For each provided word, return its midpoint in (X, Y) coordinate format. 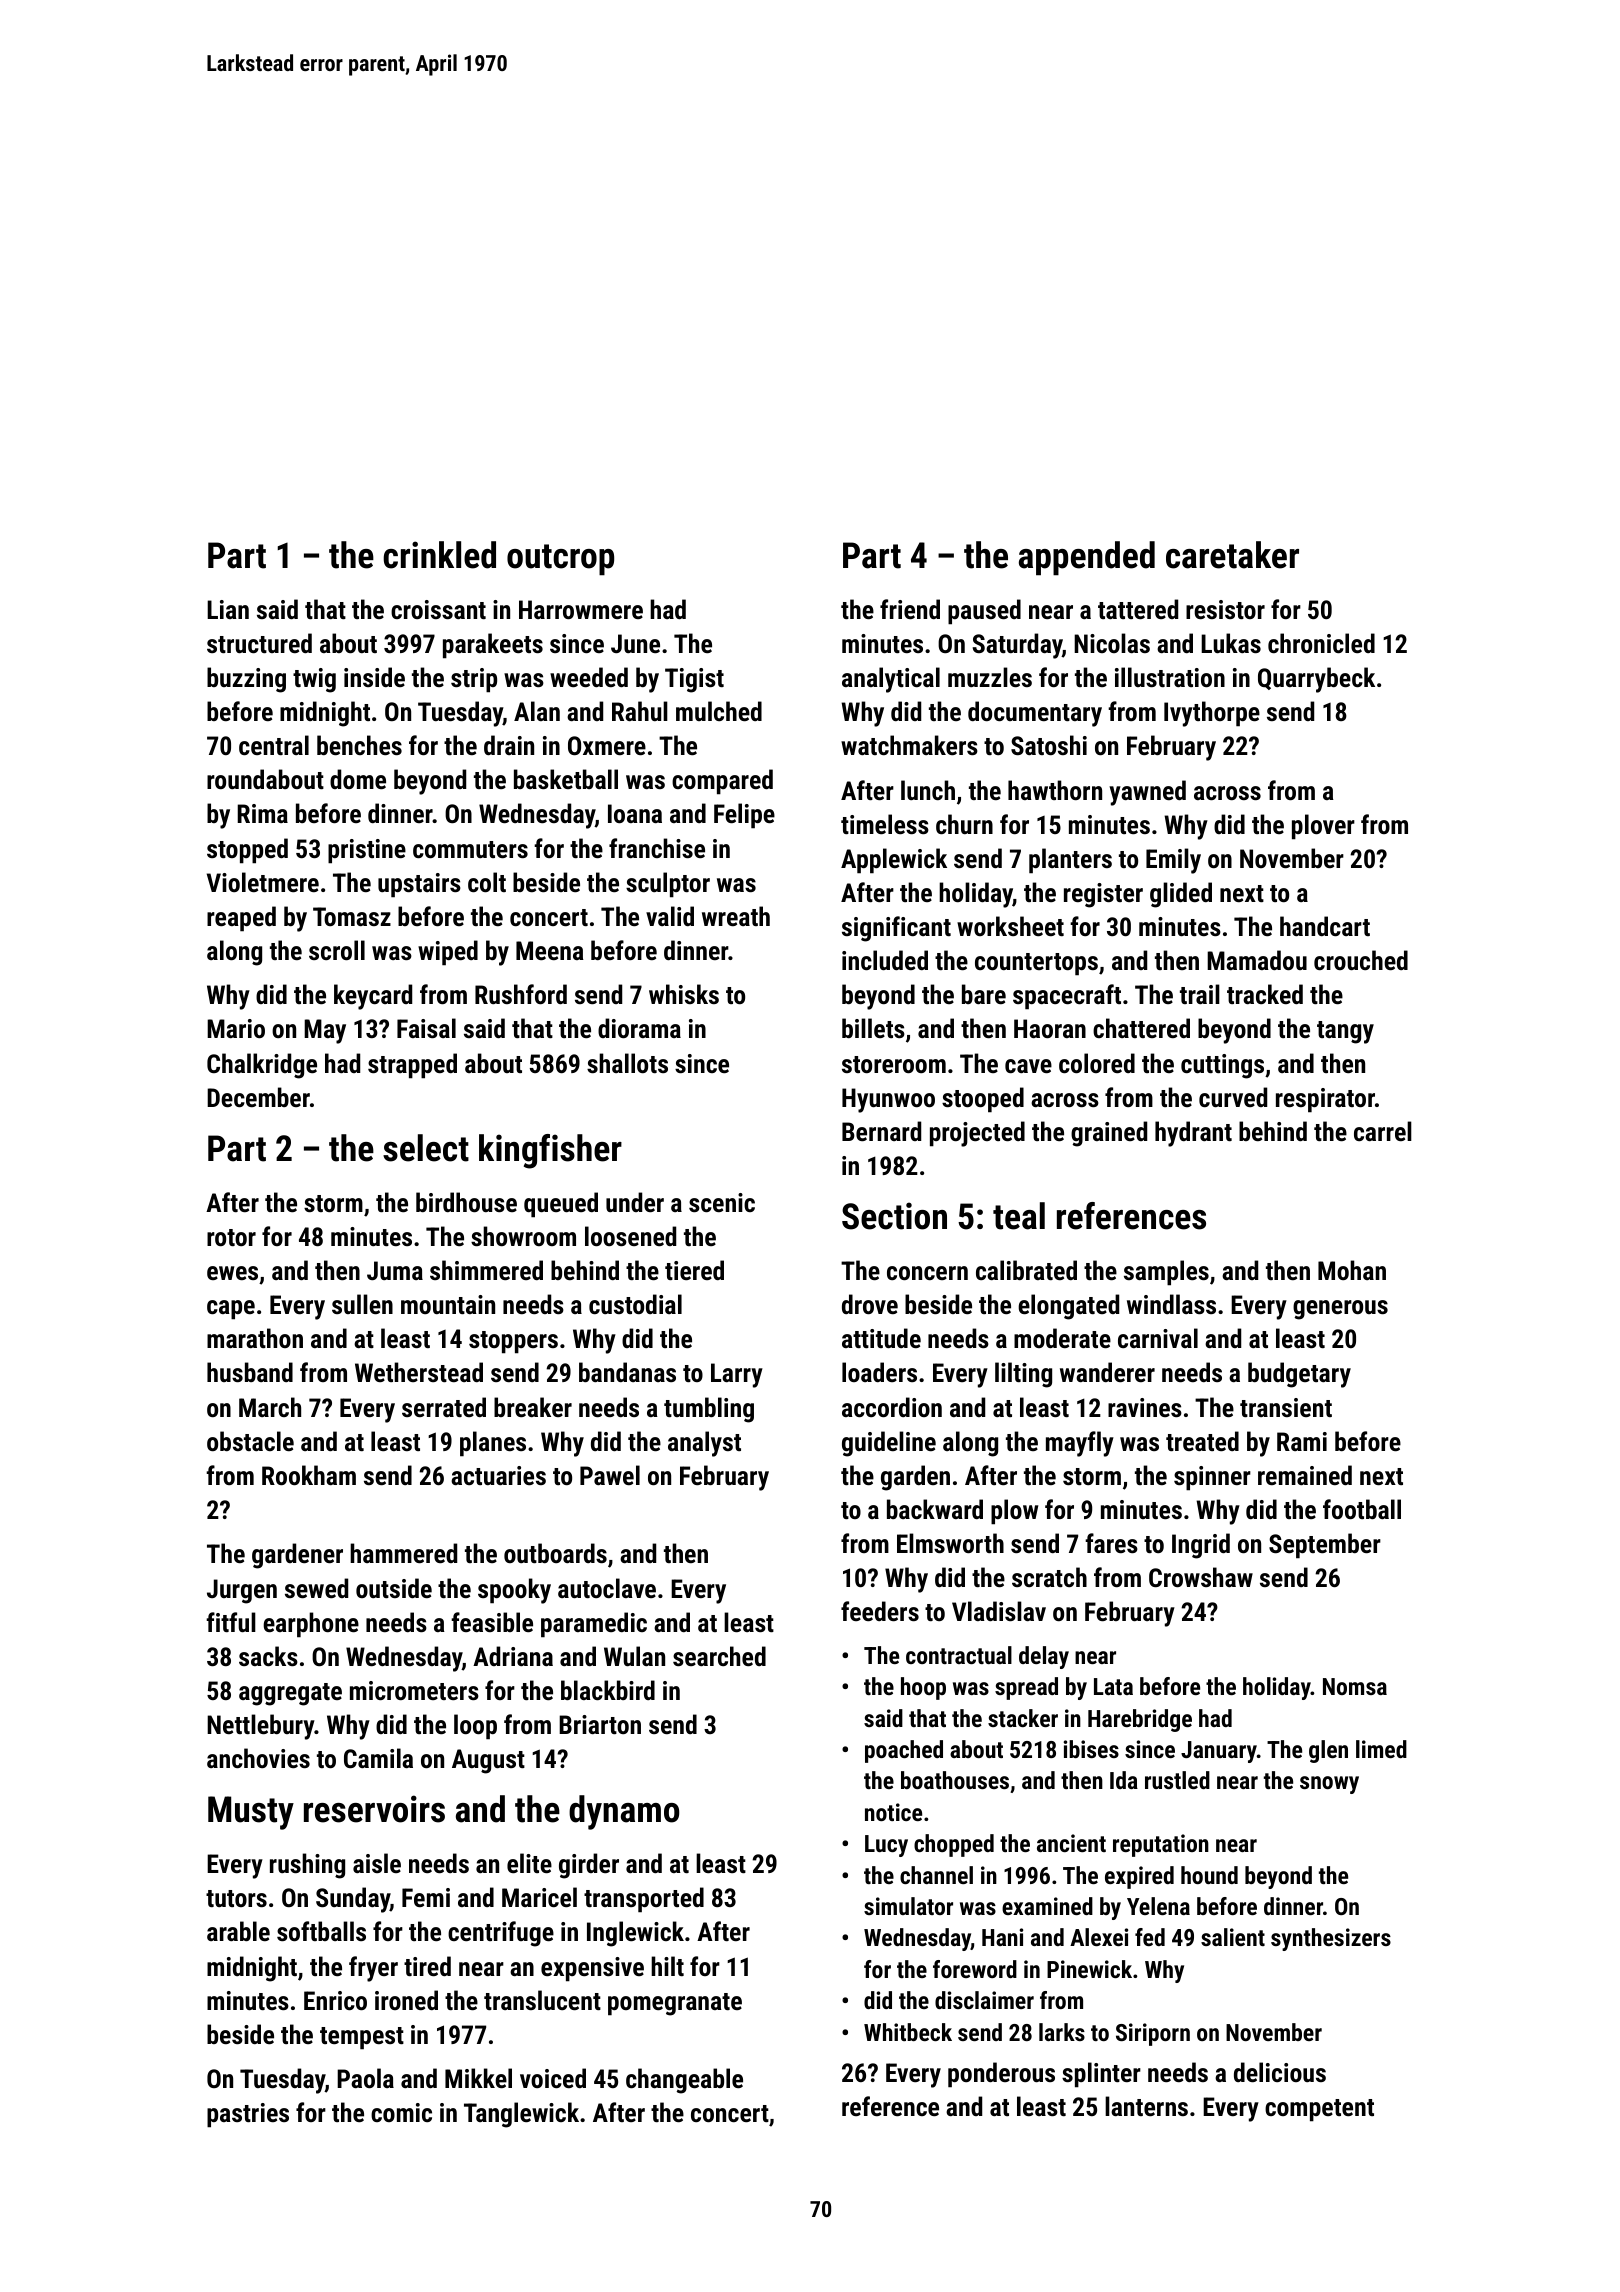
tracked (1265, 994)
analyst (704, 1444)
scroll (337, 950)
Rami (1302, 1441)
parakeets (493, 646)
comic (401, 2112)
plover (1323, 827)
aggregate (290, 1694)
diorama (639, 1028)
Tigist (694, 680)
